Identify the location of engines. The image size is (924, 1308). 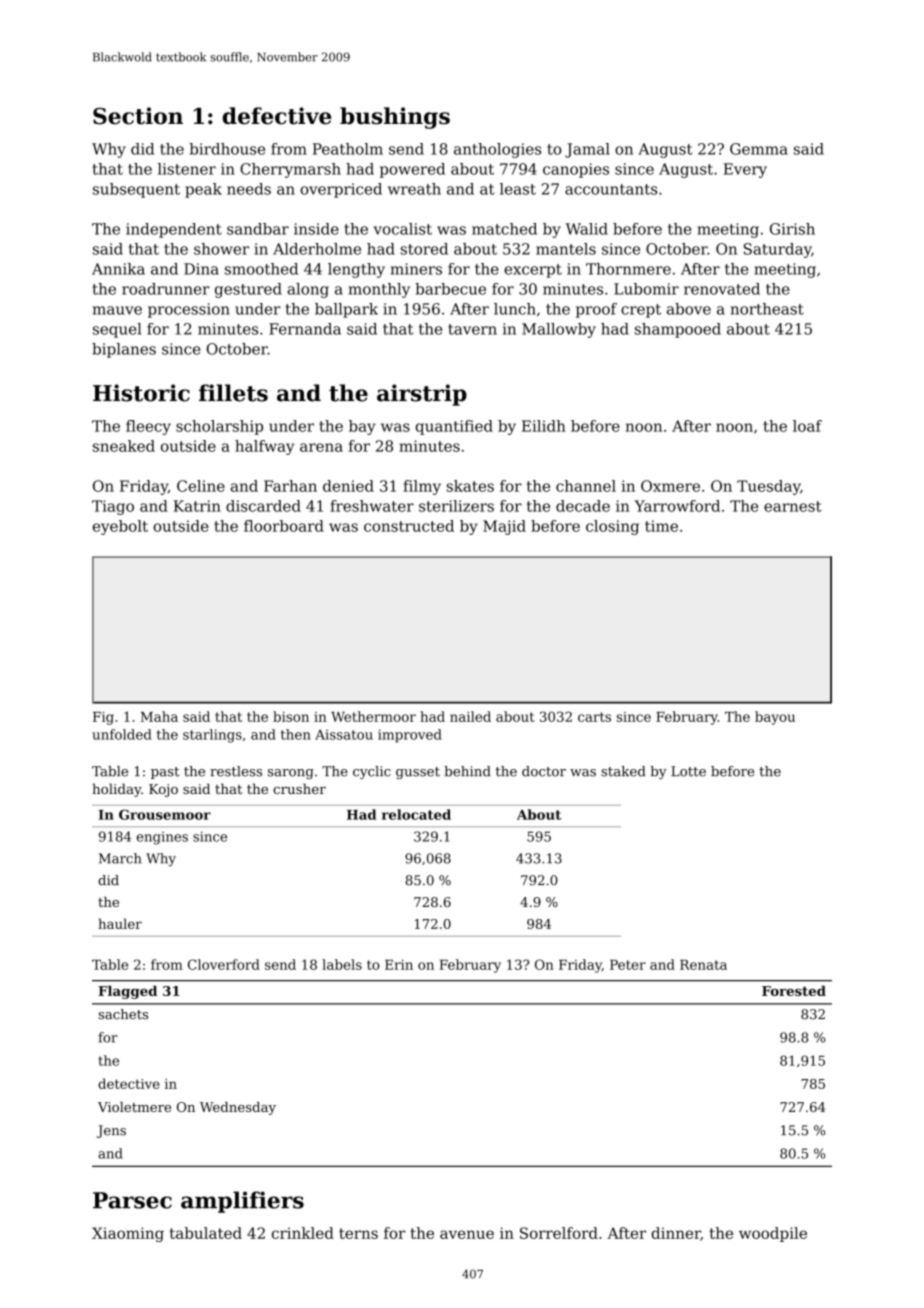
(162, 838).
